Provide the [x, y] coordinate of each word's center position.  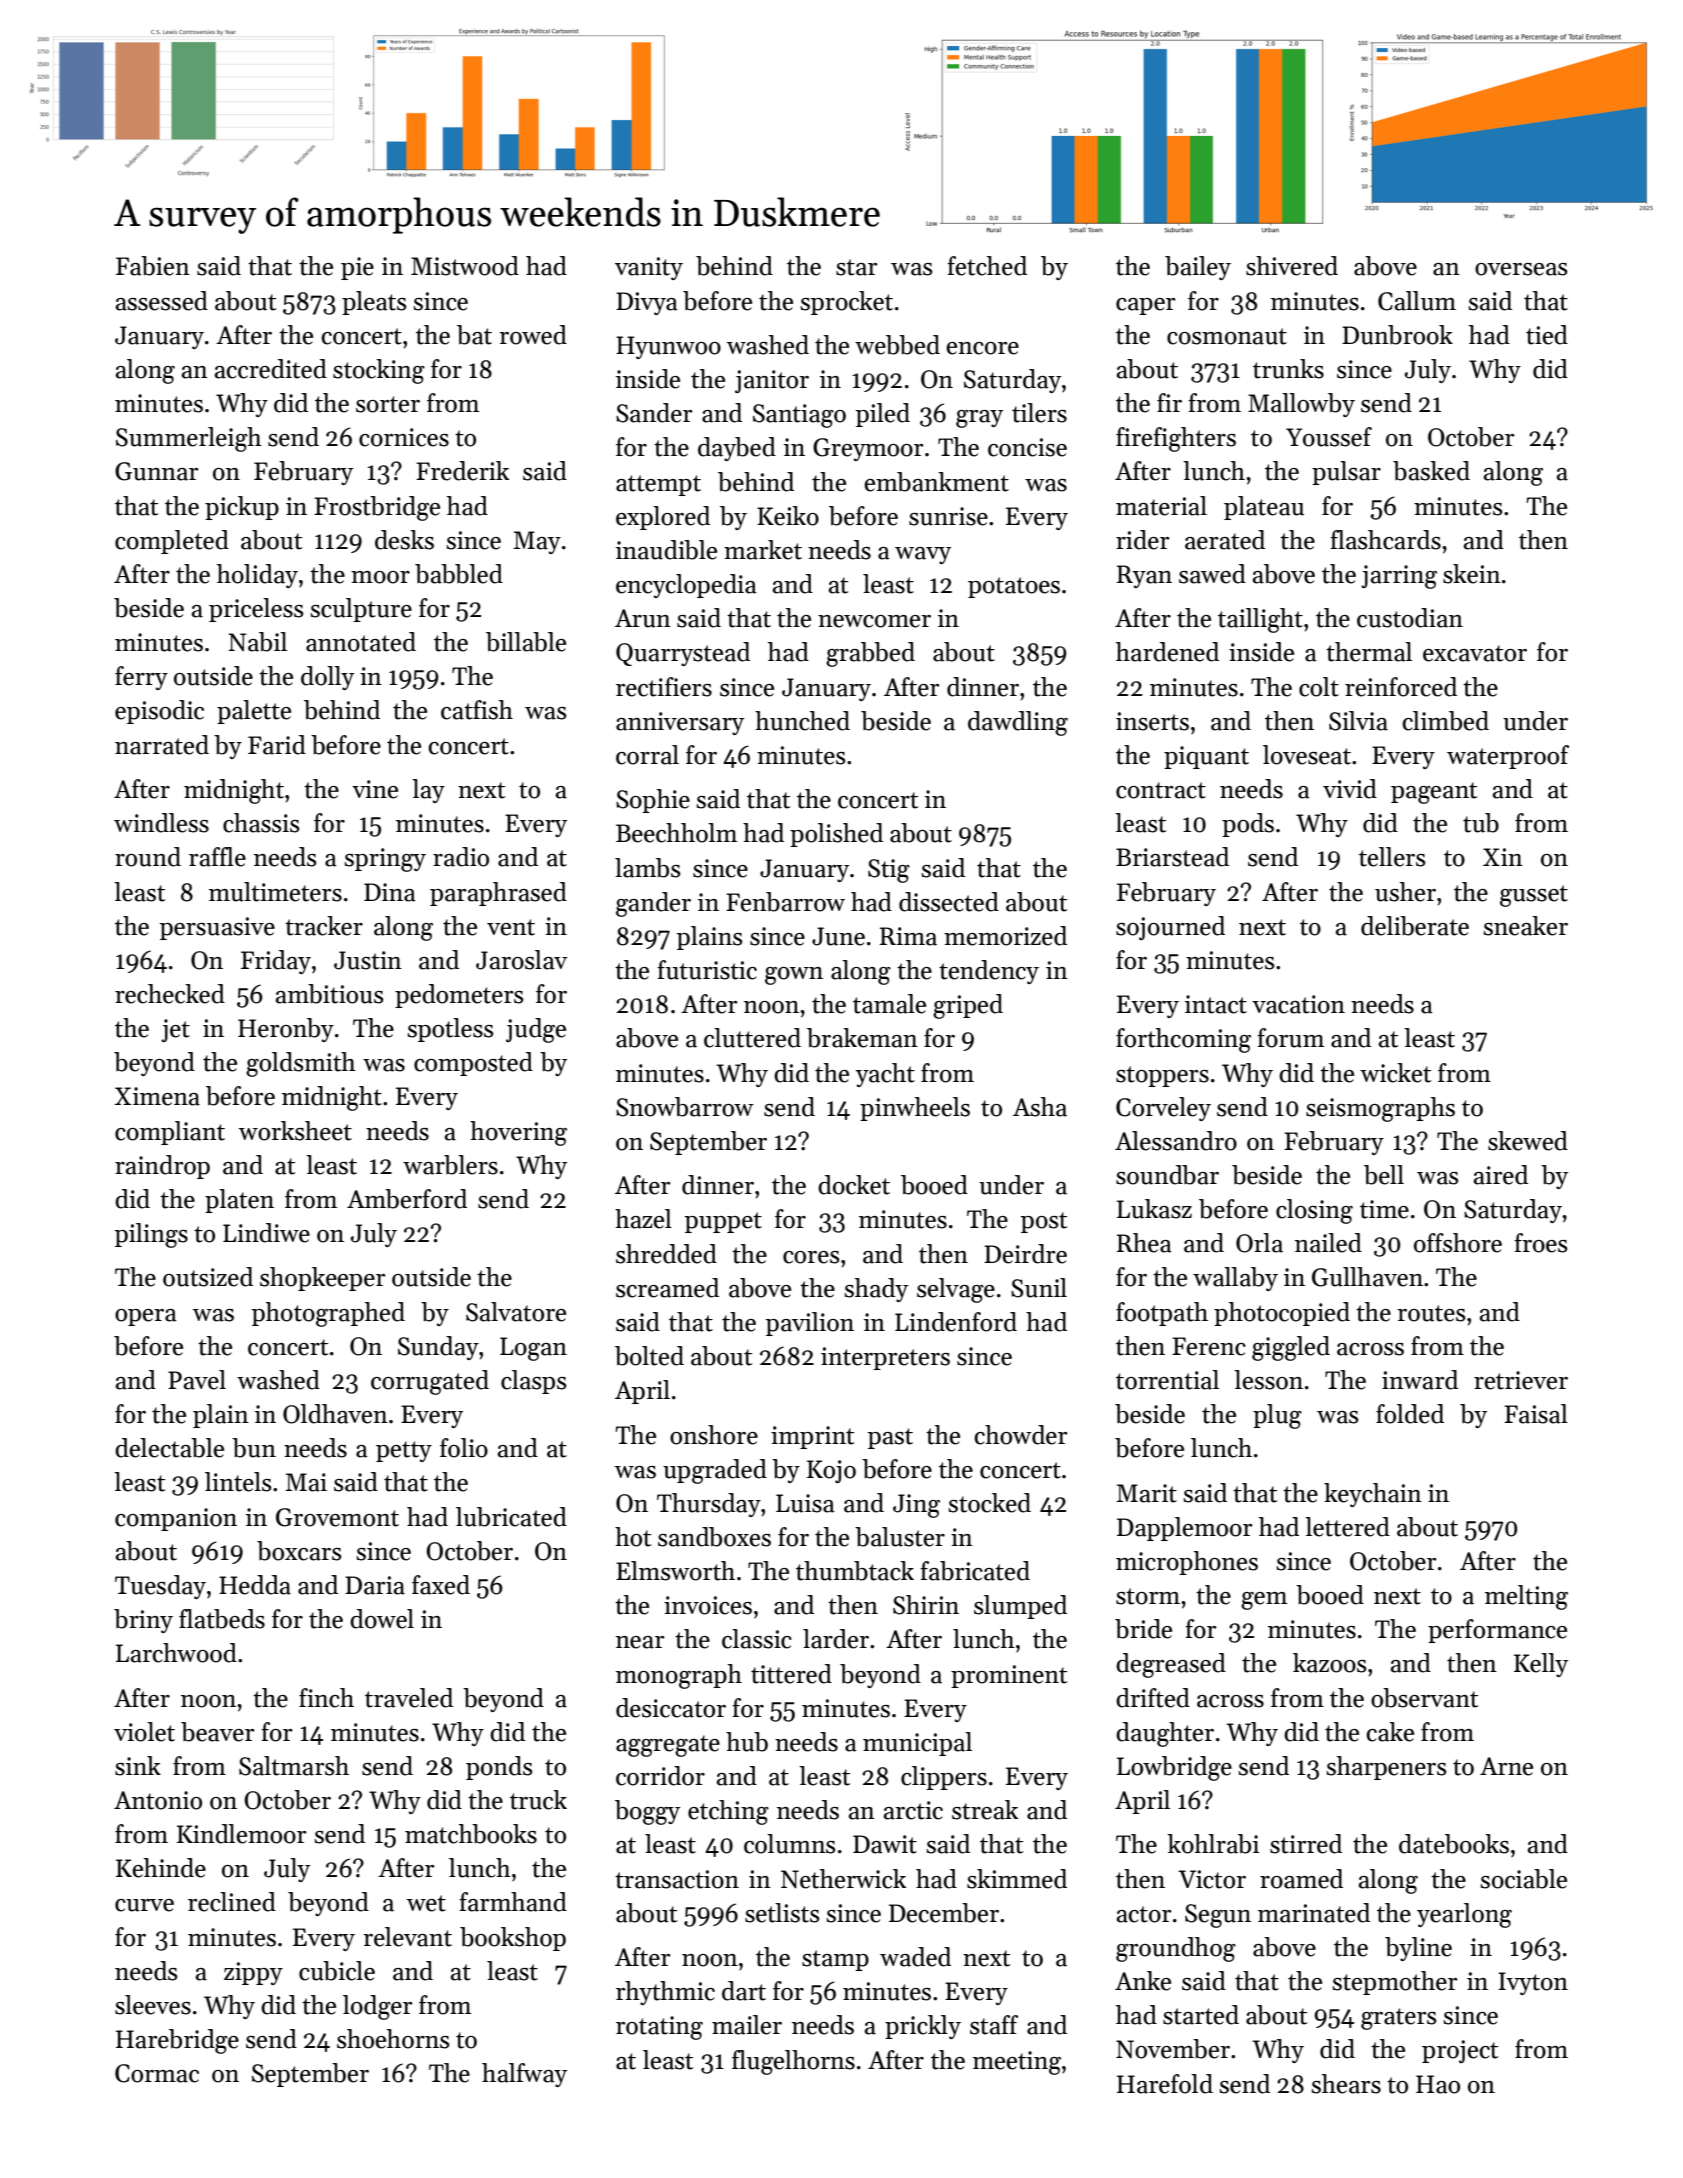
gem [1264, 1601]
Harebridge [177, 2041]
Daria [375, 1585]
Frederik [462, 471]
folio [464, 1448]
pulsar [1346, 473]
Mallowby [1301, 405]
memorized [1005, 936]
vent [511, 927]
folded [1410, 1414]
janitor [772, 381]
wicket [1395, 1073]
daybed [737, 449]
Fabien [153, 266]
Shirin [926, 1605]
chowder [1021, 1435]
